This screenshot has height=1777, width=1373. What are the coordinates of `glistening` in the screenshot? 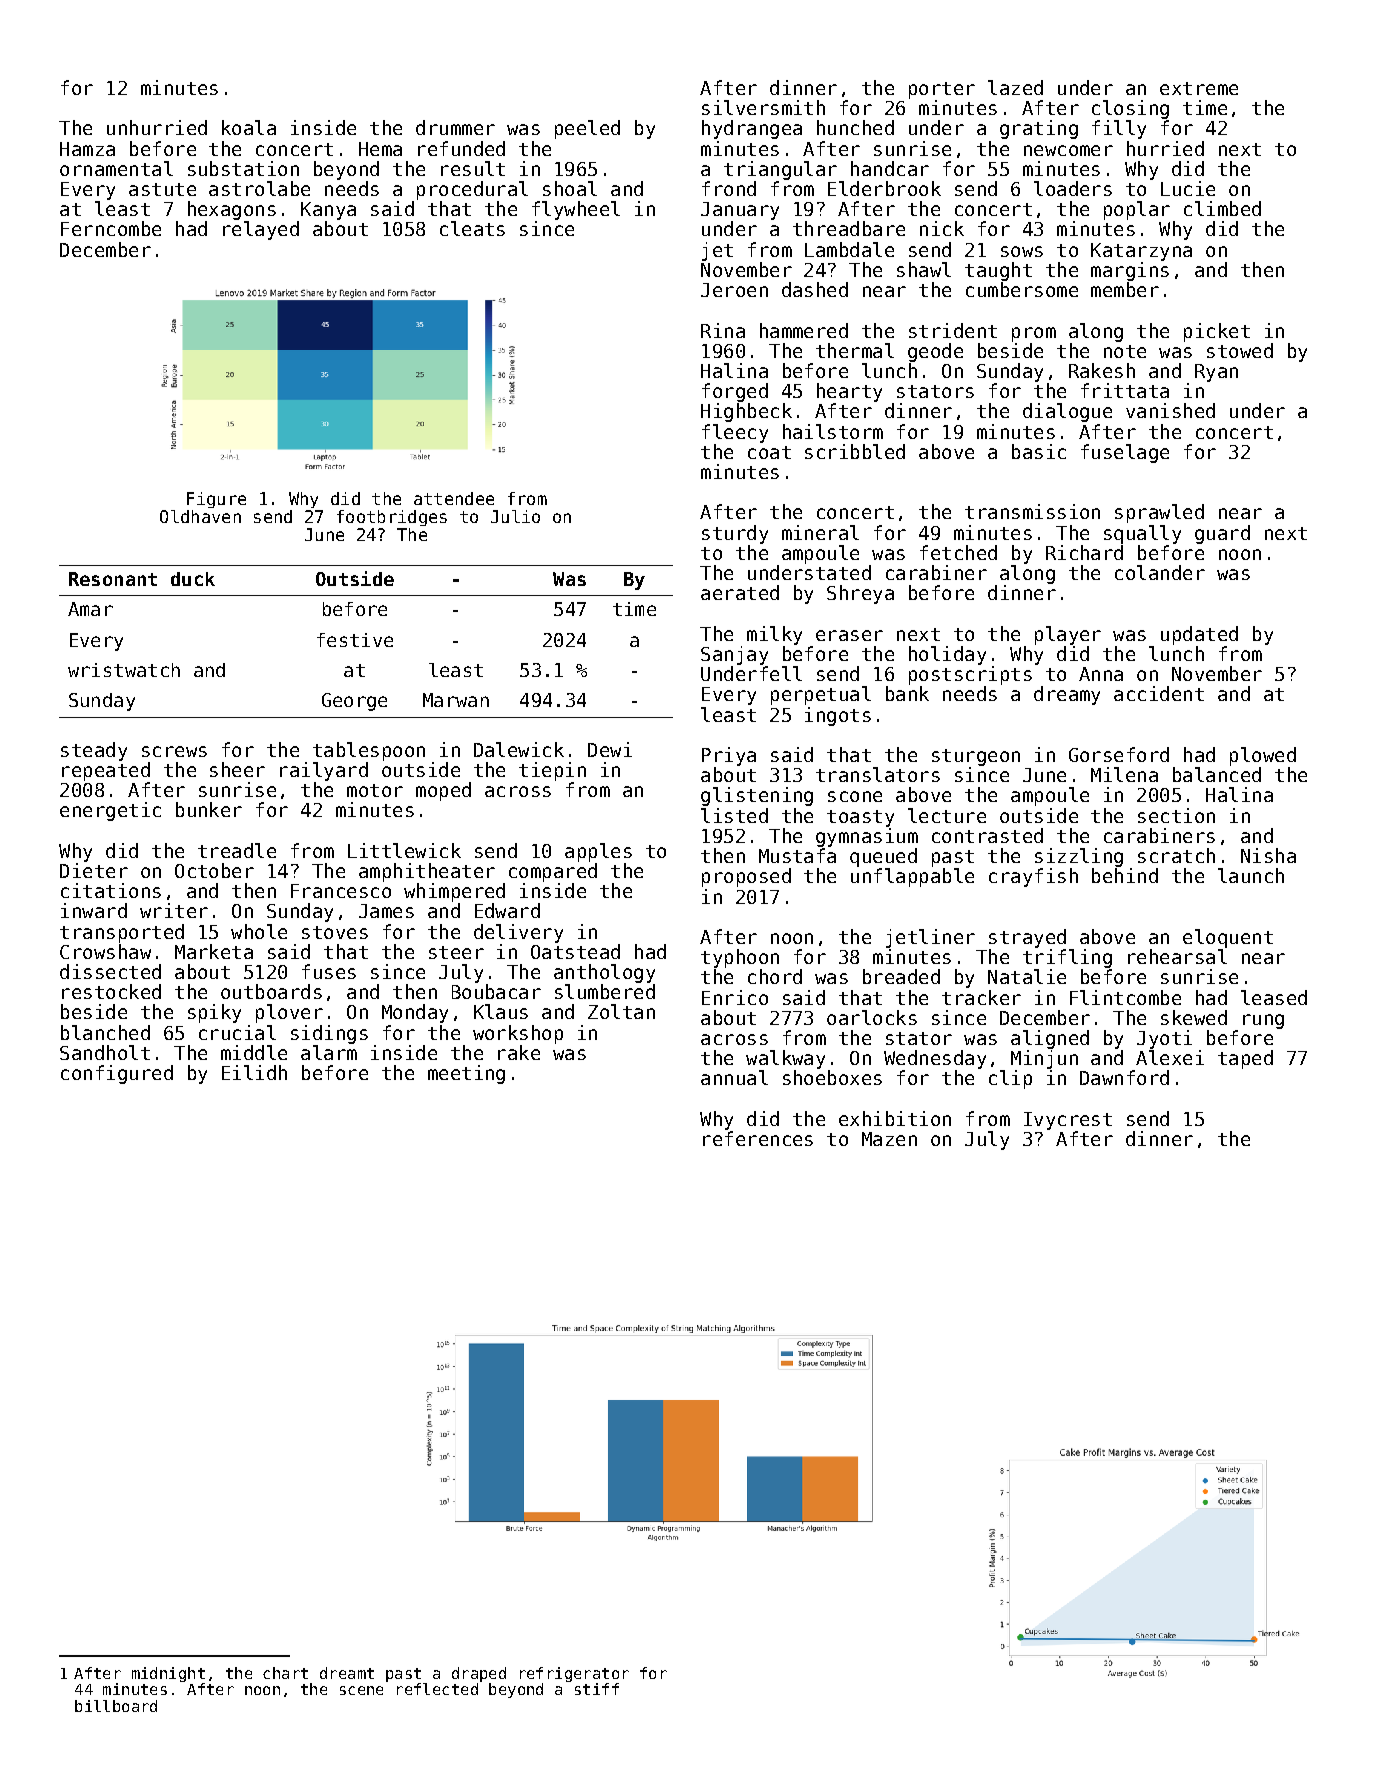 It's located at (757, 796).
